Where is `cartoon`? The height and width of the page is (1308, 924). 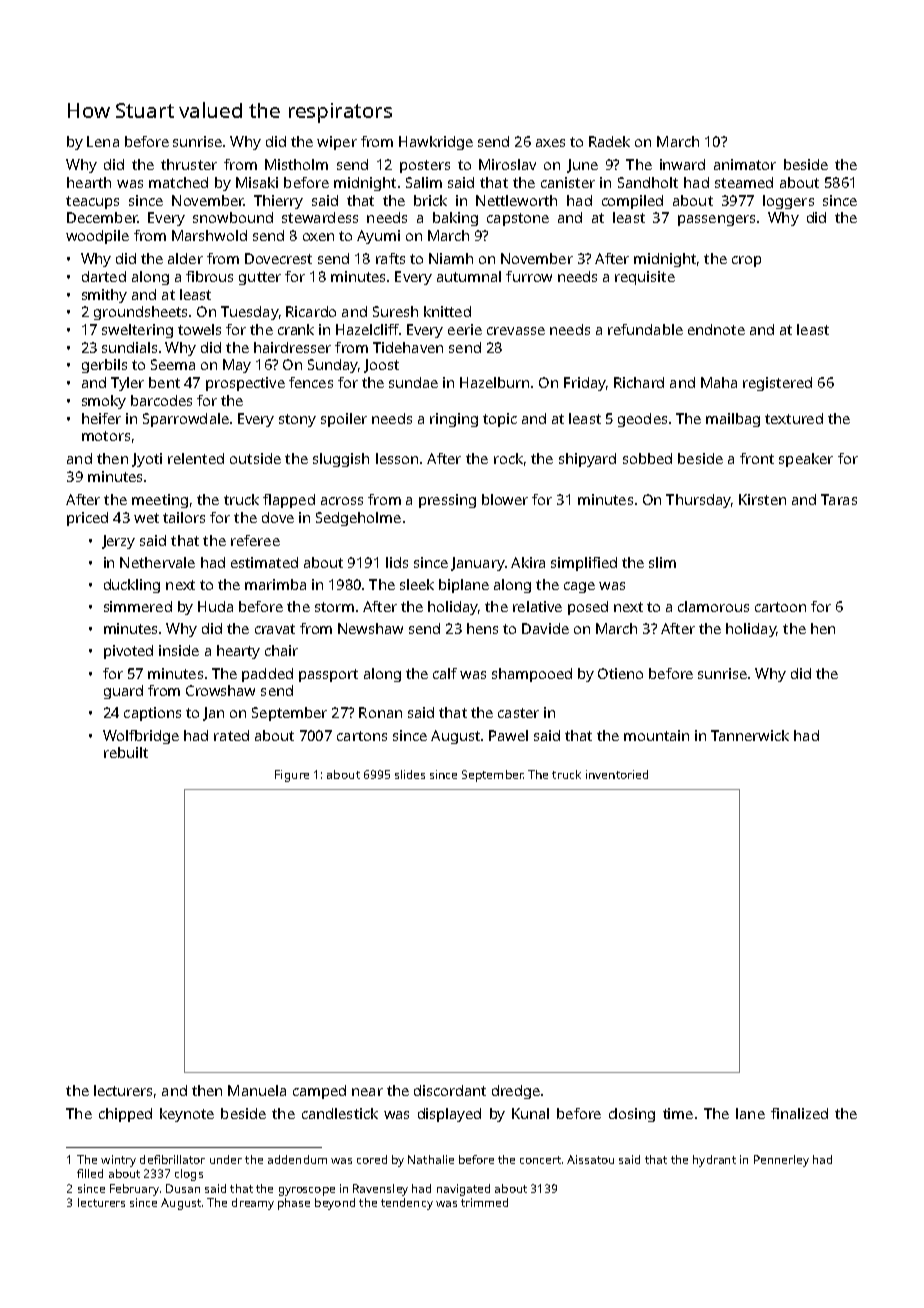
cartoon is located at coordinates (780, 607).
